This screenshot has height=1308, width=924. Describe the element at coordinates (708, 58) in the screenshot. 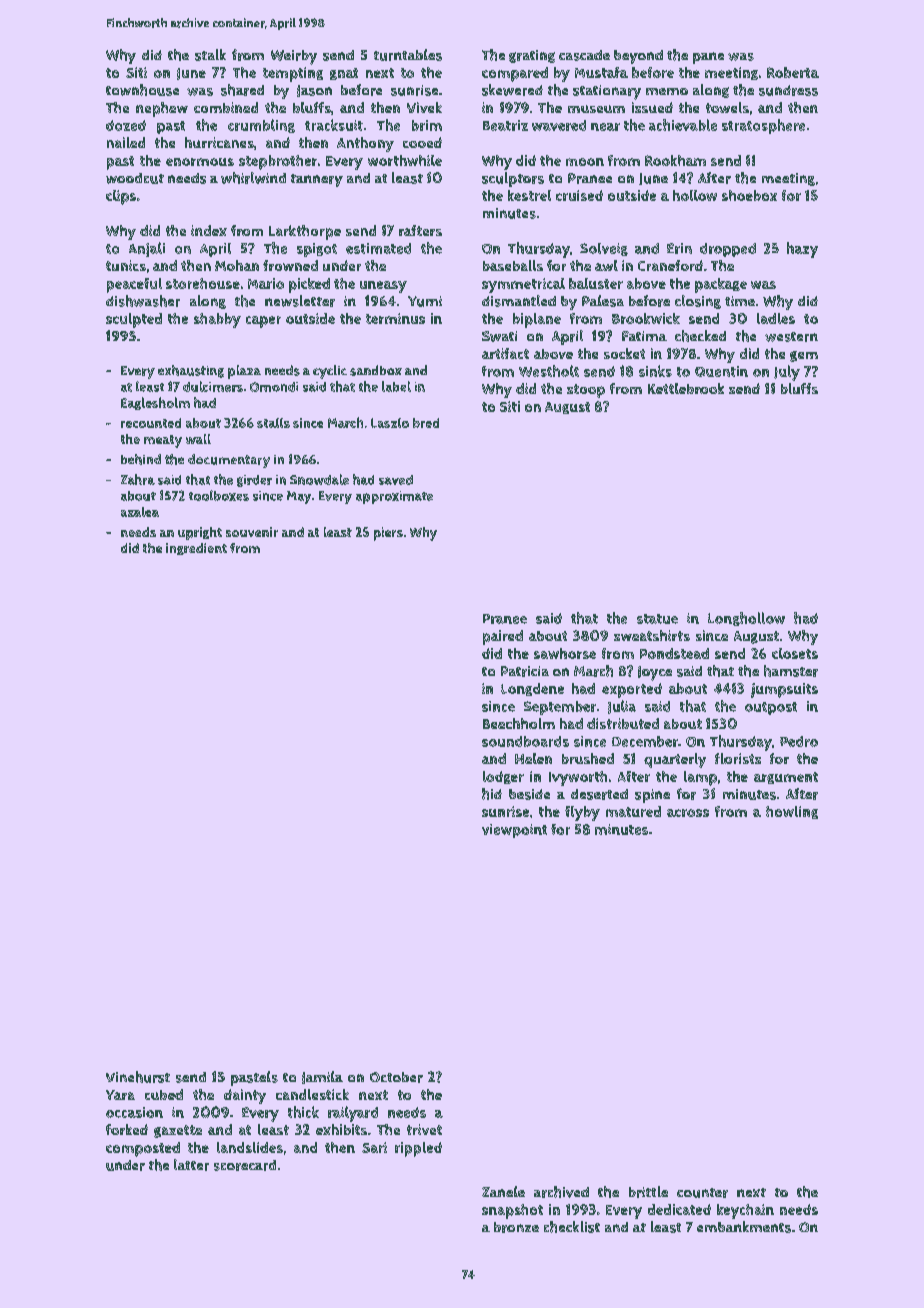

I see `pane` at that location.
